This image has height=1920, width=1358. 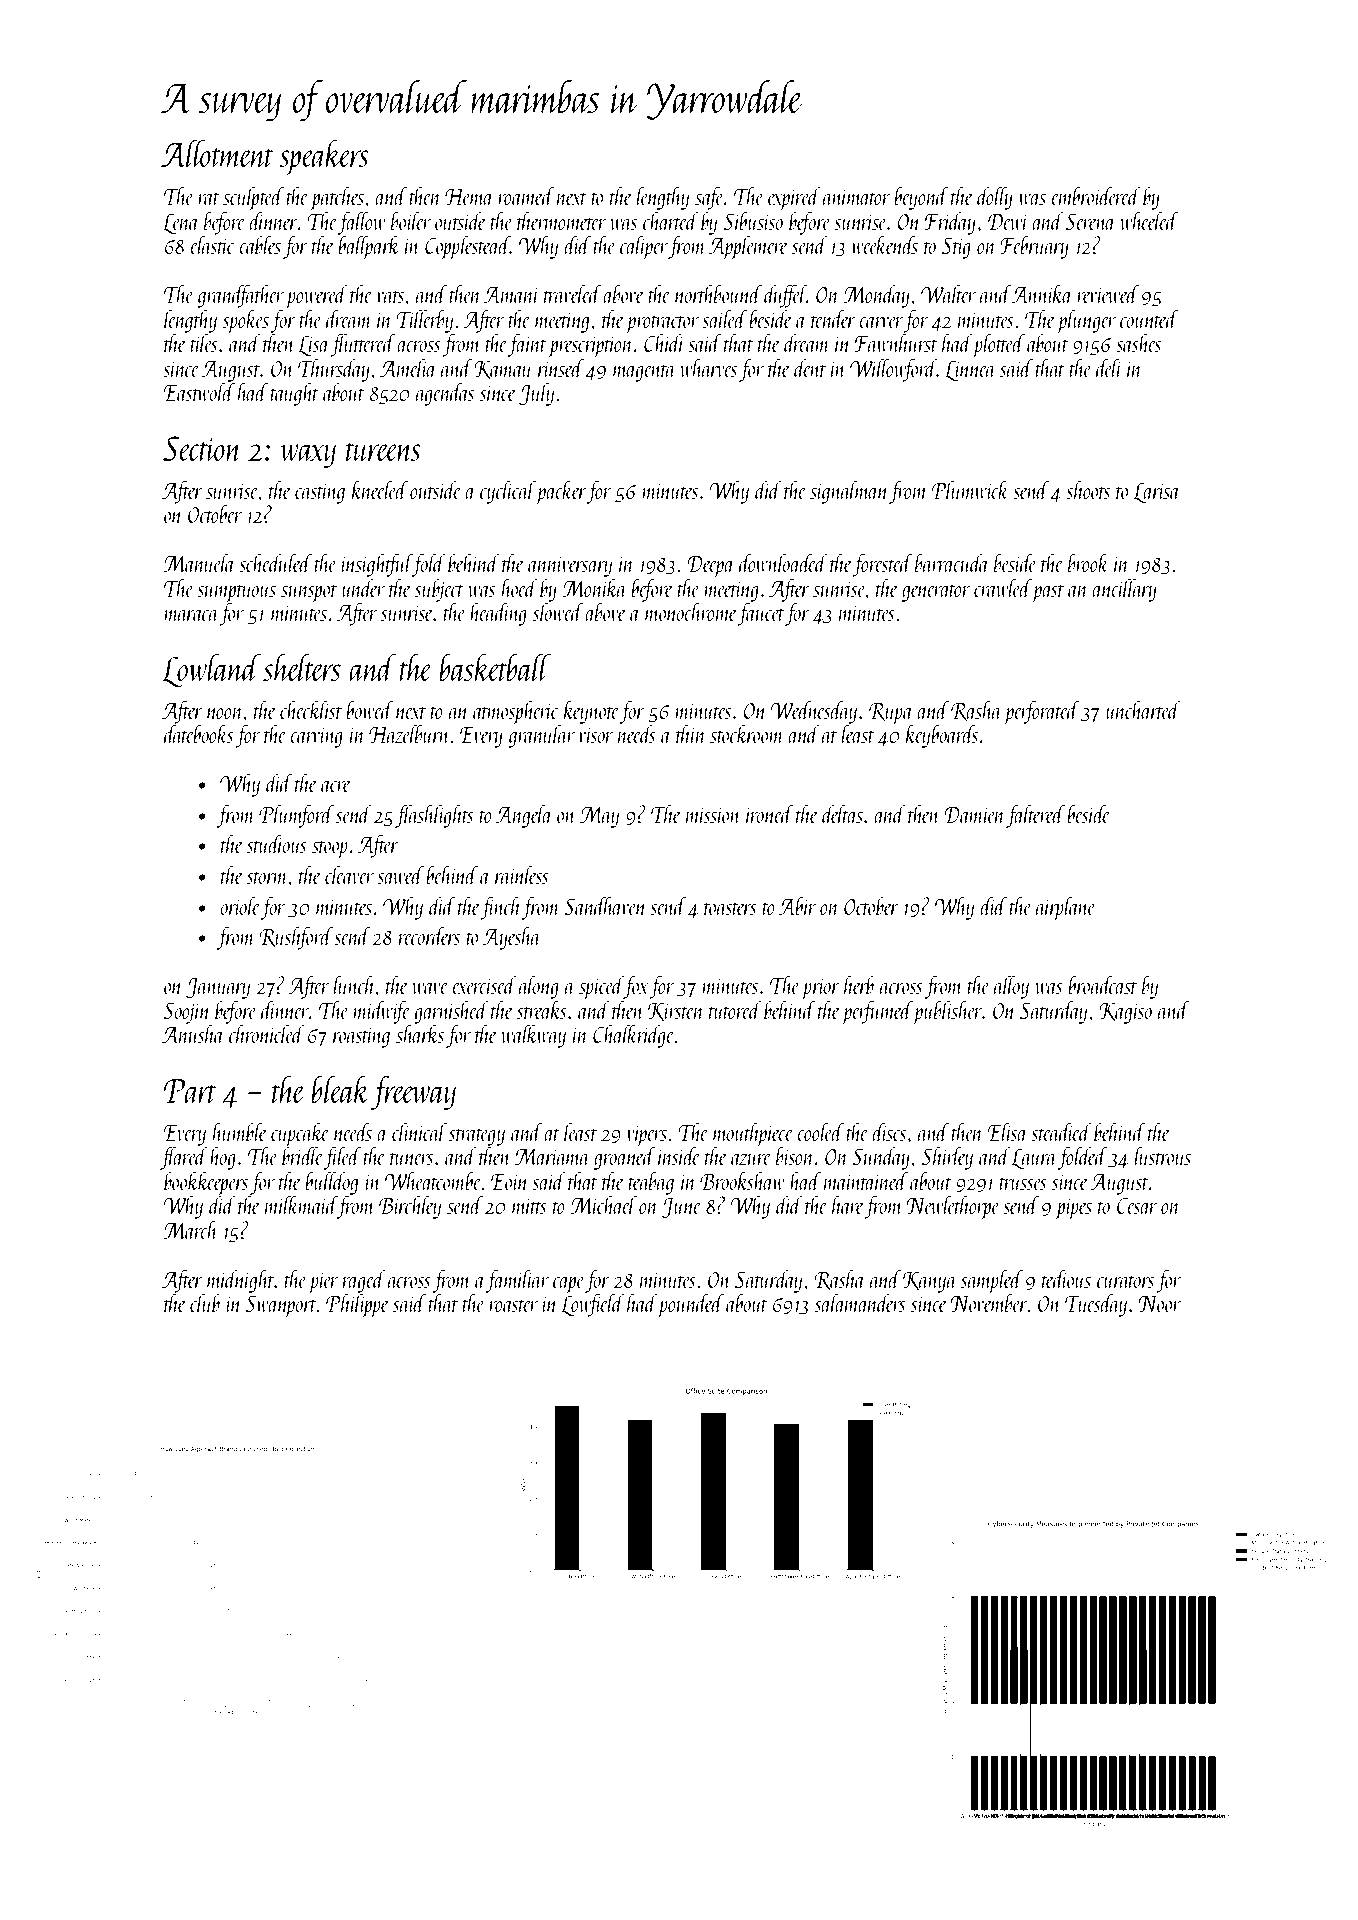 I want to click on stockroom, so click(x=747, y=733).
